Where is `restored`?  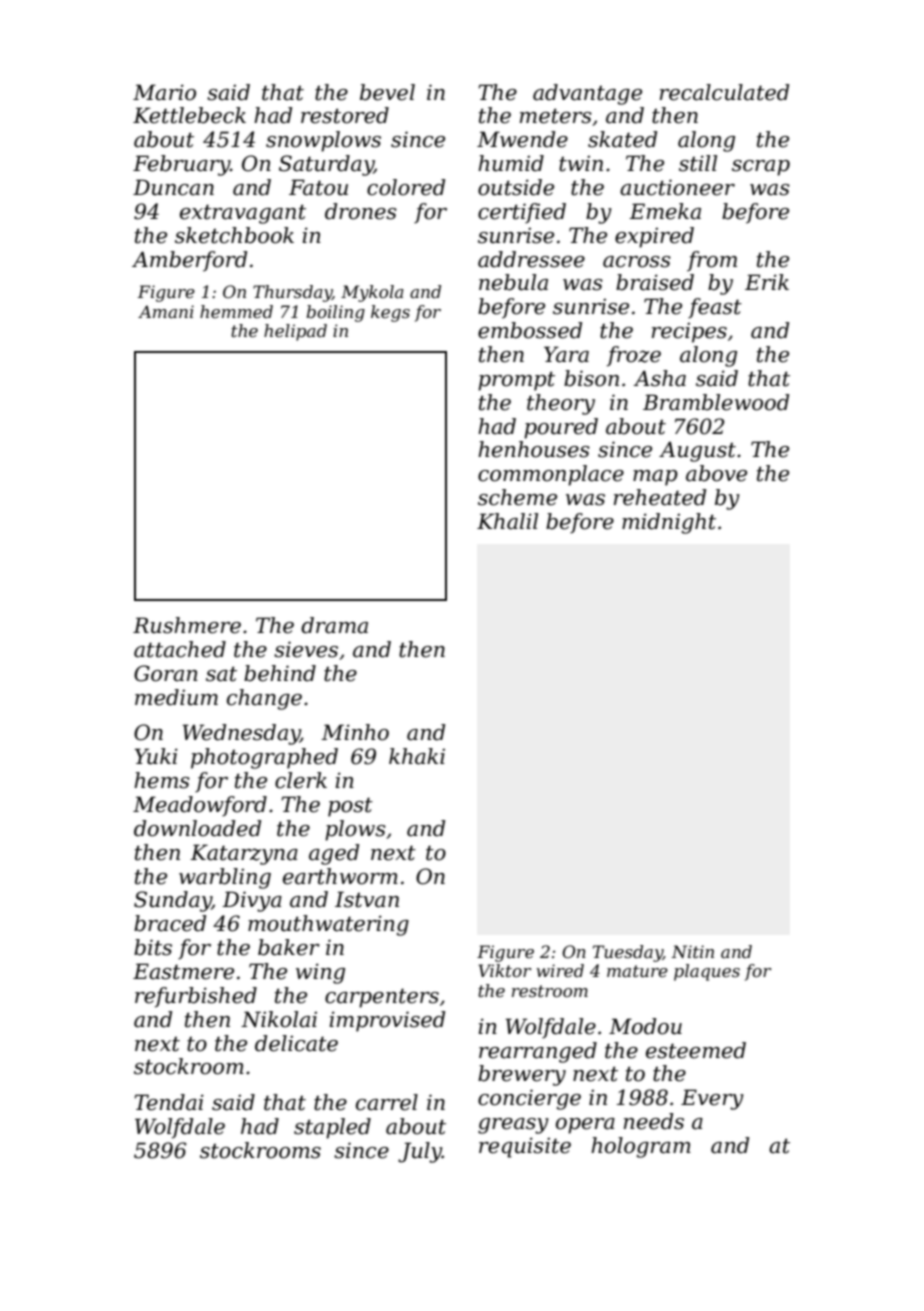 restored is located at coordinates (345, 115).
